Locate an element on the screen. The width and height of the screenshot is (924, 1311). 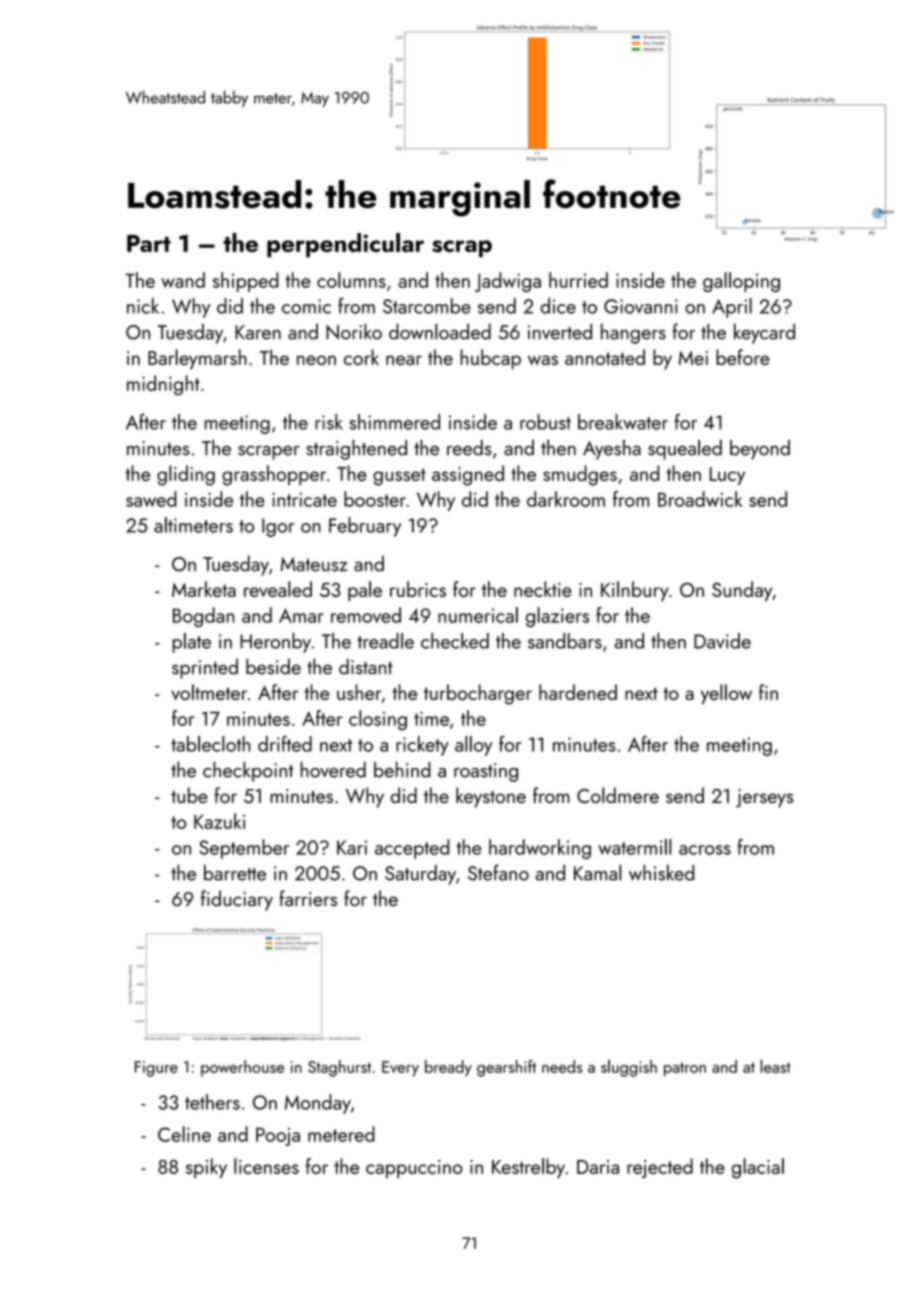
grasshopper is located at coordinates (274, 475).
